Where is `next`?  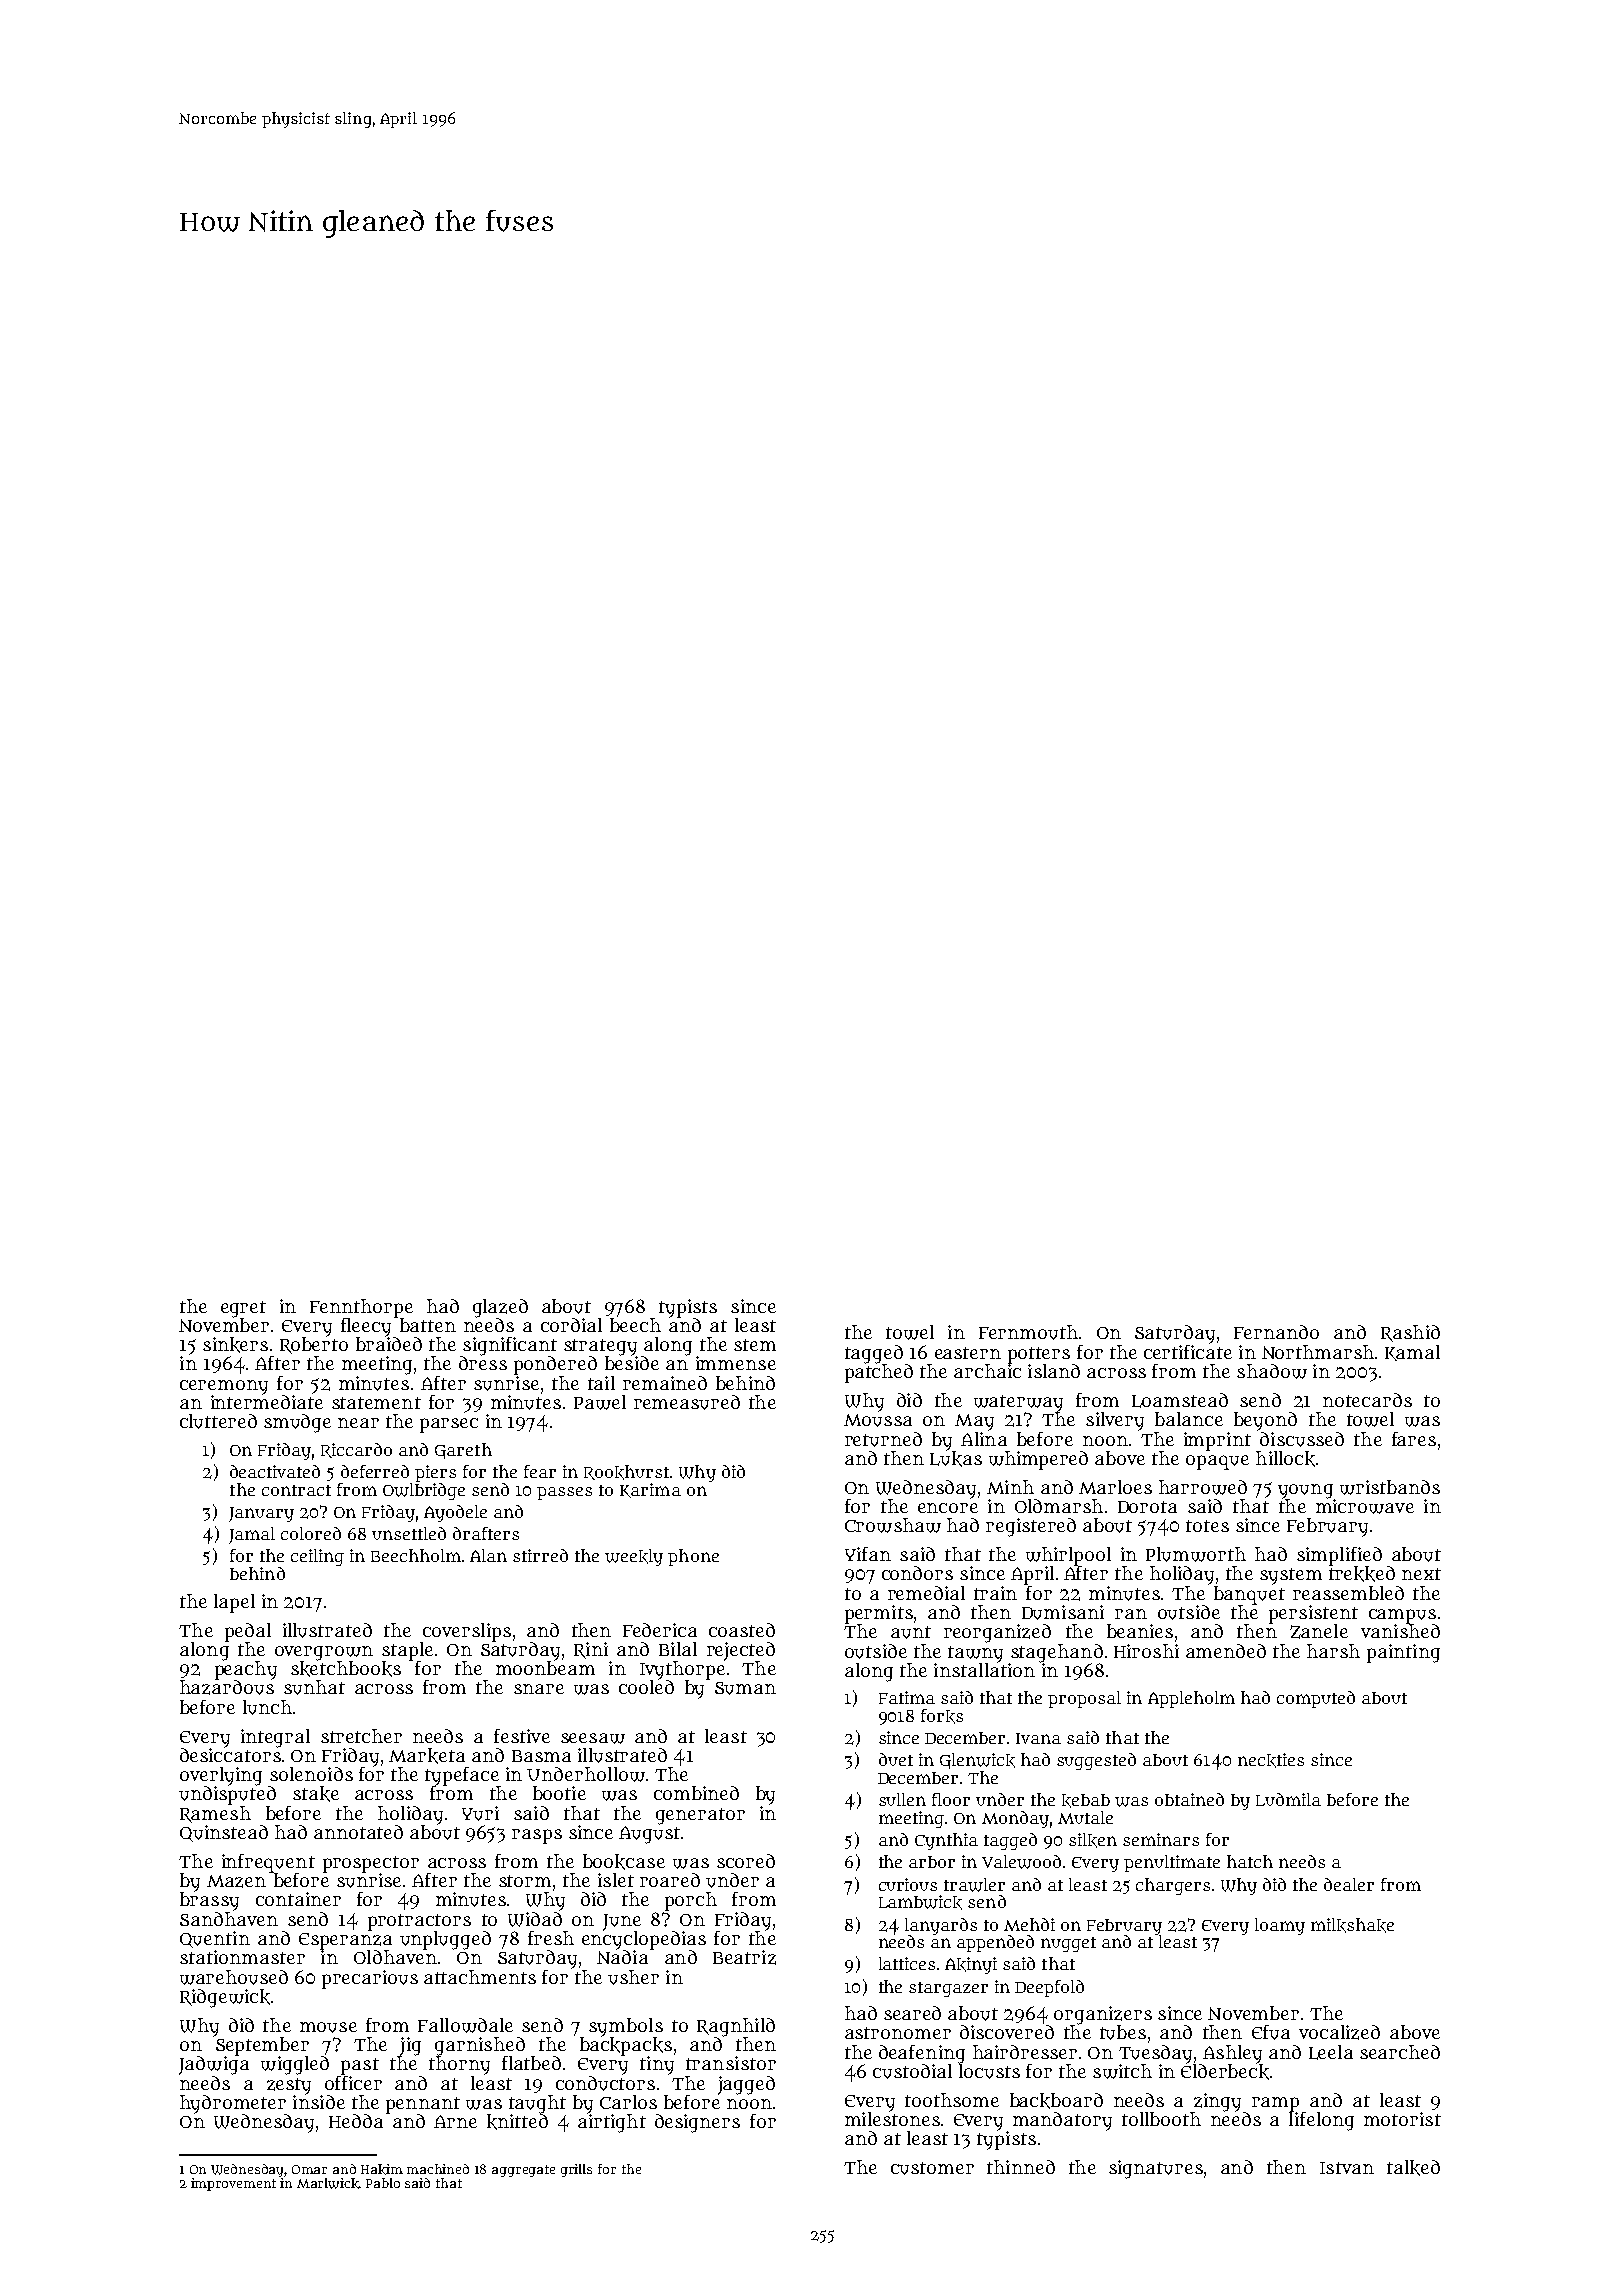 next is located at coordinates (1421, 1574).
